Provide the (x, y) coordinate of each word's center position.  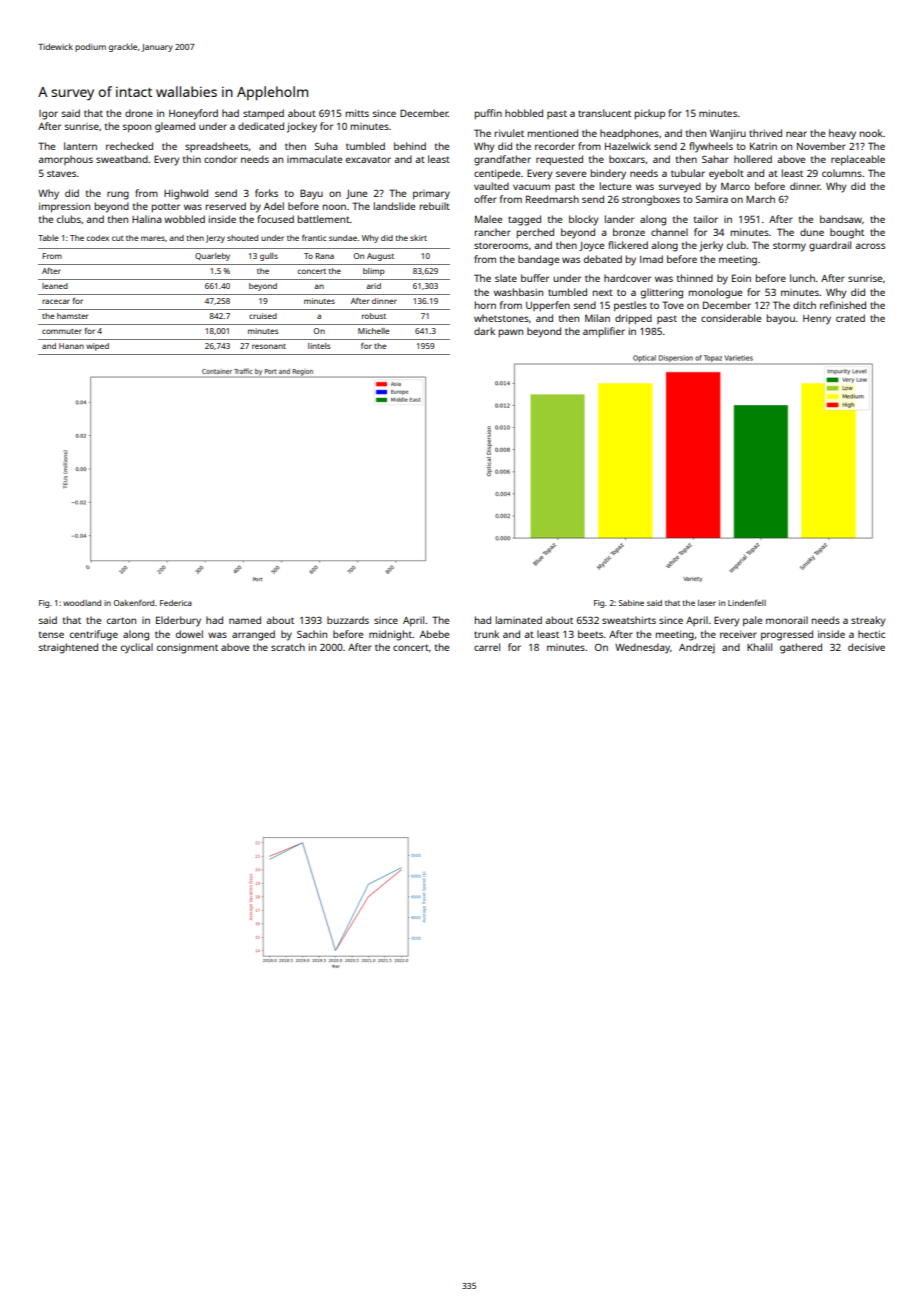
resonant (269, 346)
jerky (711, 246)
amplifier (604, 332)
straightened (68, 648)
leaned (55, 286)
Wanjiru (728, 134)
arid (373, 286)
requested (559, 160)
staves (61, 173)
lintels (319, 346)
